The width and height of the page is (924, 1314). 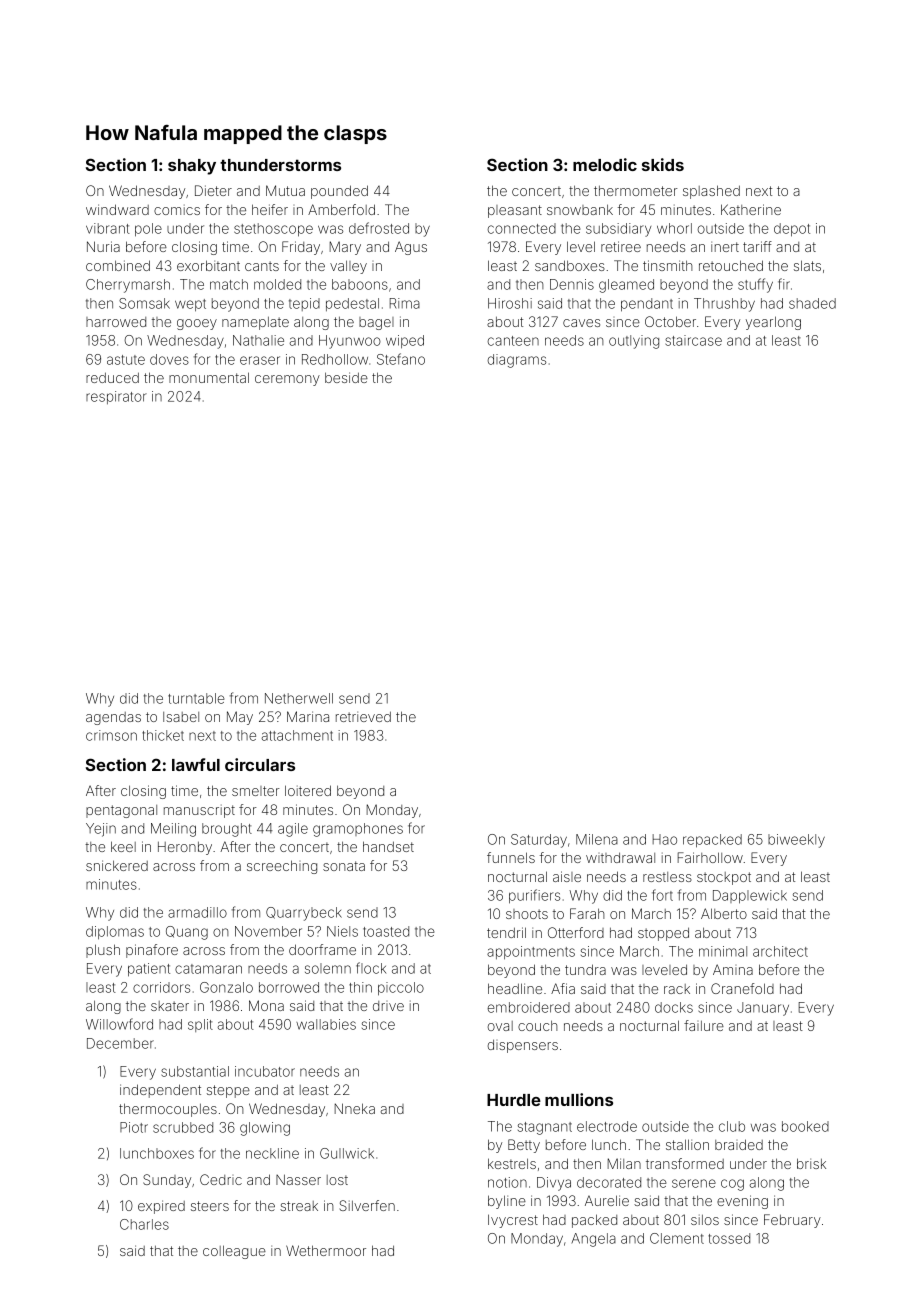 I want to click on diagrams, so click(x=516, y=361).
